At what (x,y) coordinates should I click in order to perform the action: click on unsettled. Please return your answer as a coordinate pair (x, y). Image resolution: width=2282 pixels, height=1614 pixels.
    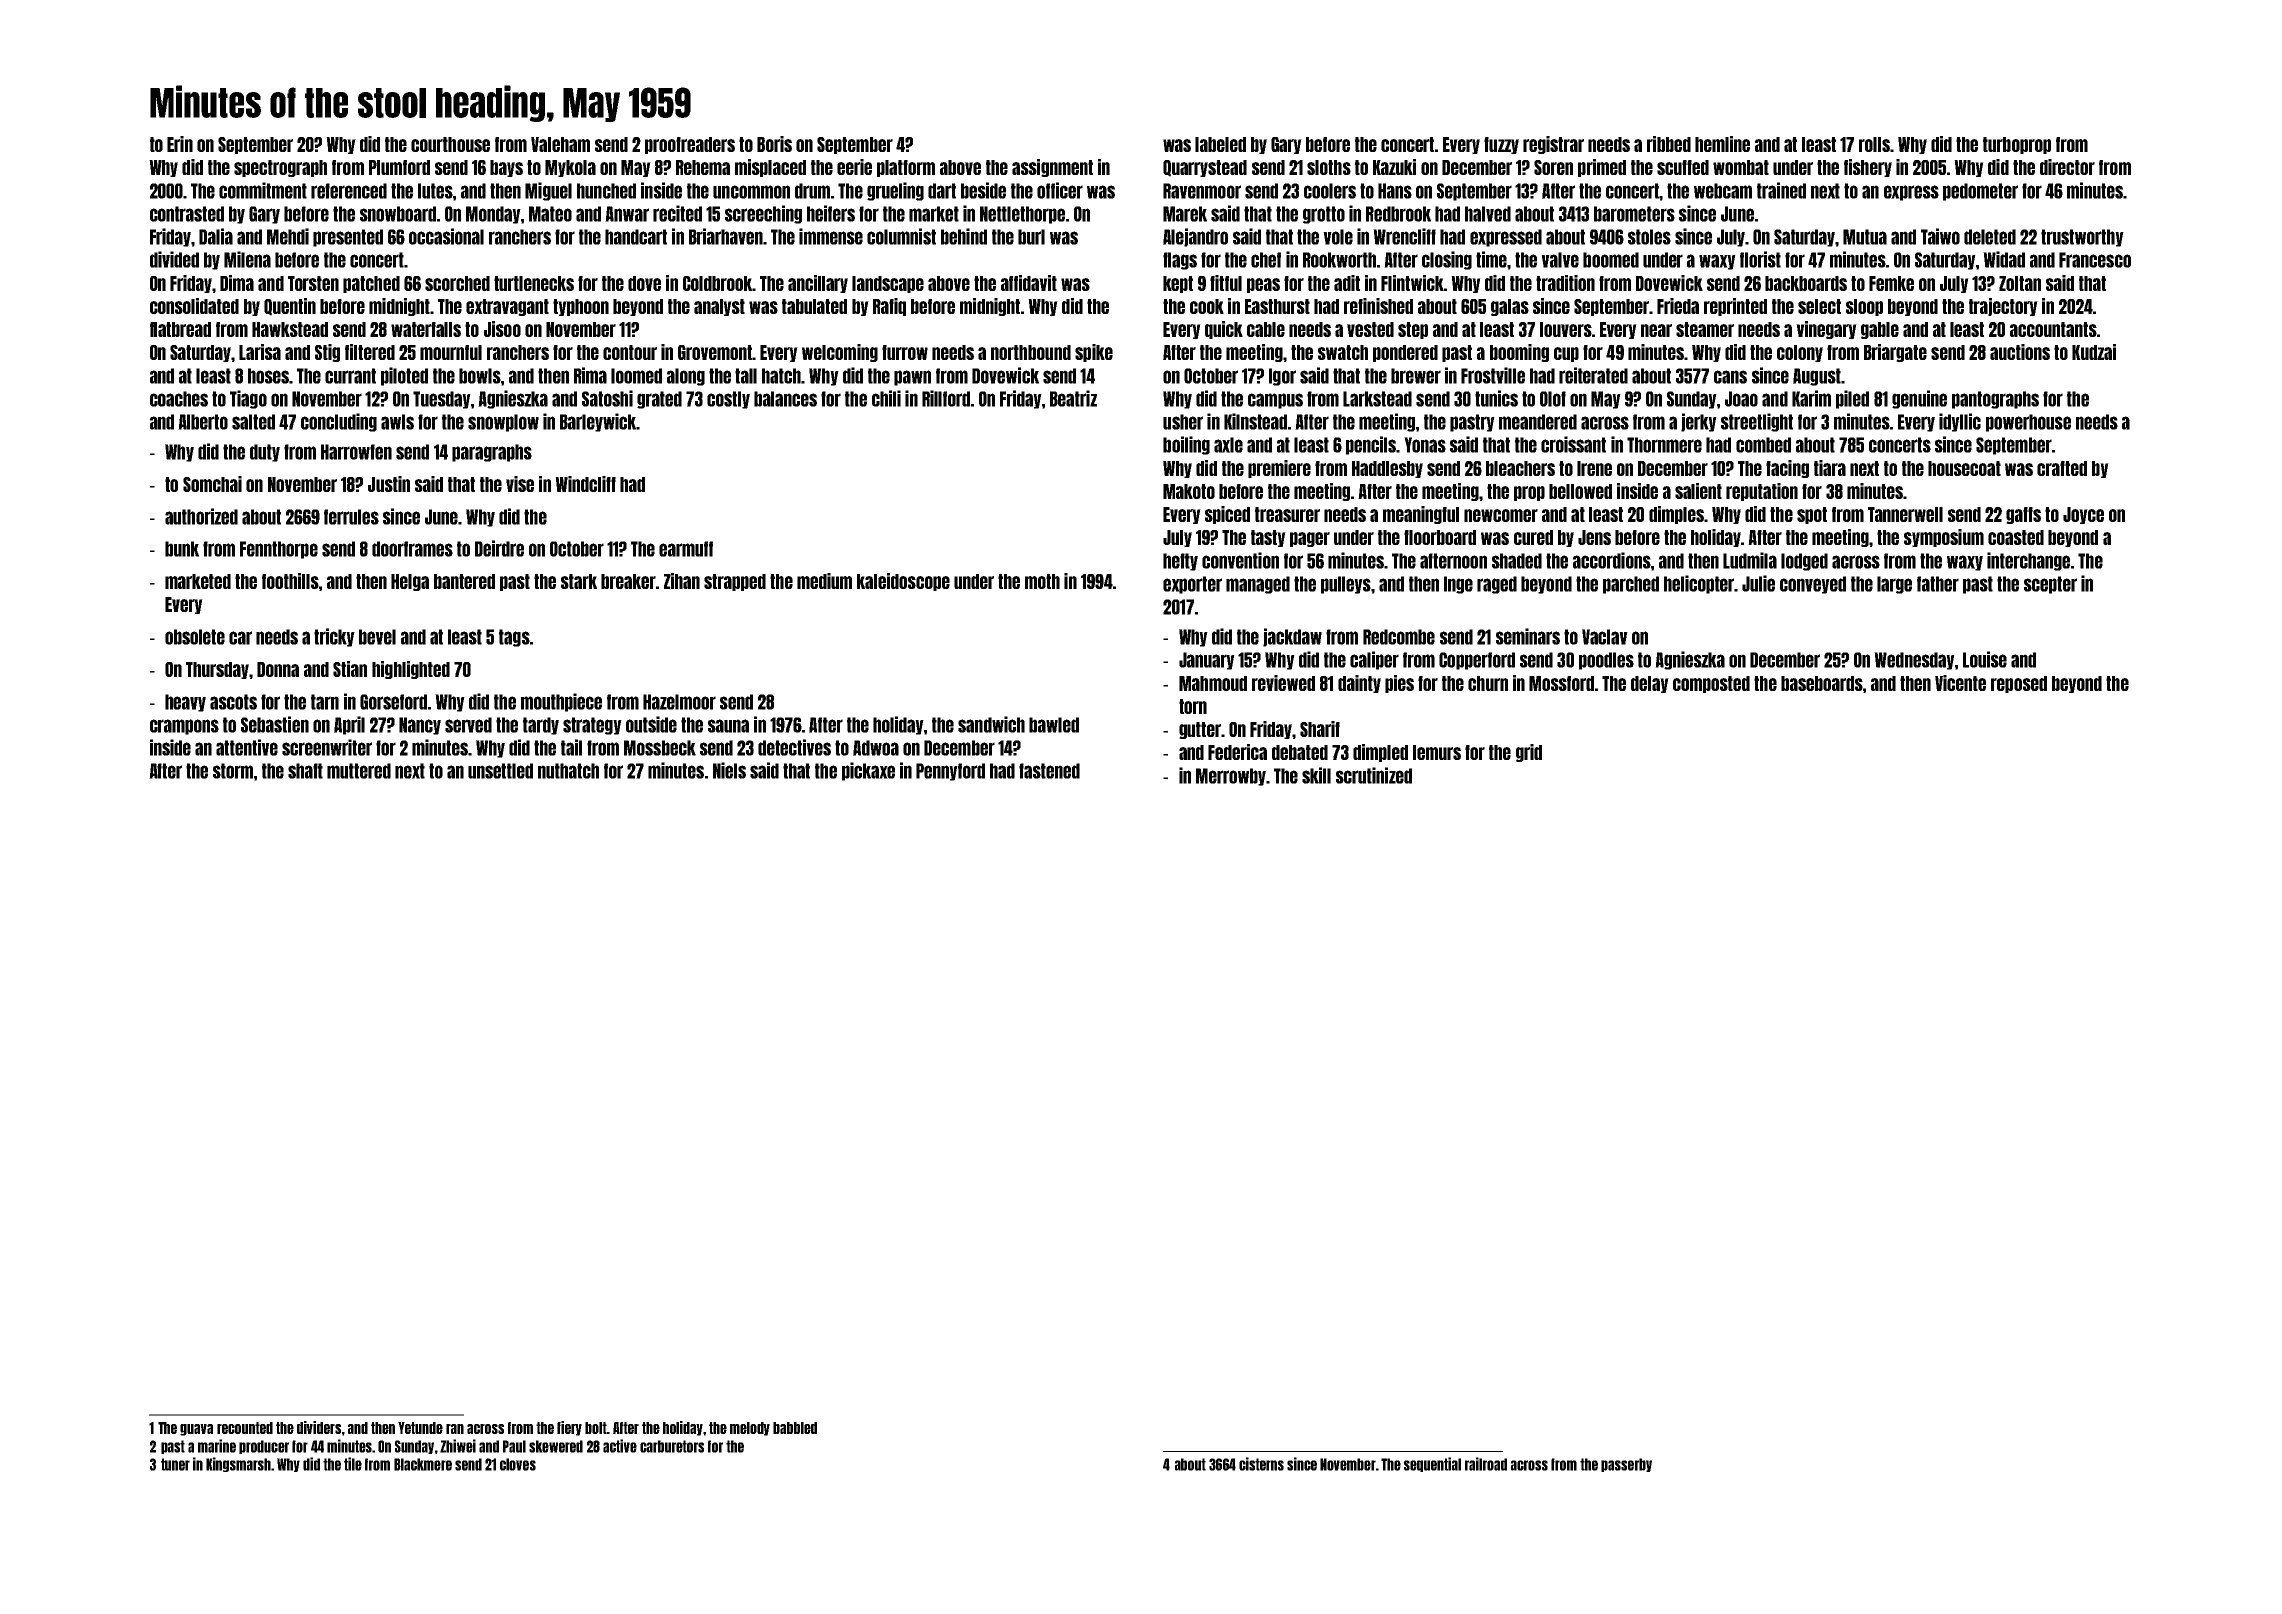
    Looking at the image, I should click on (500, 771).
